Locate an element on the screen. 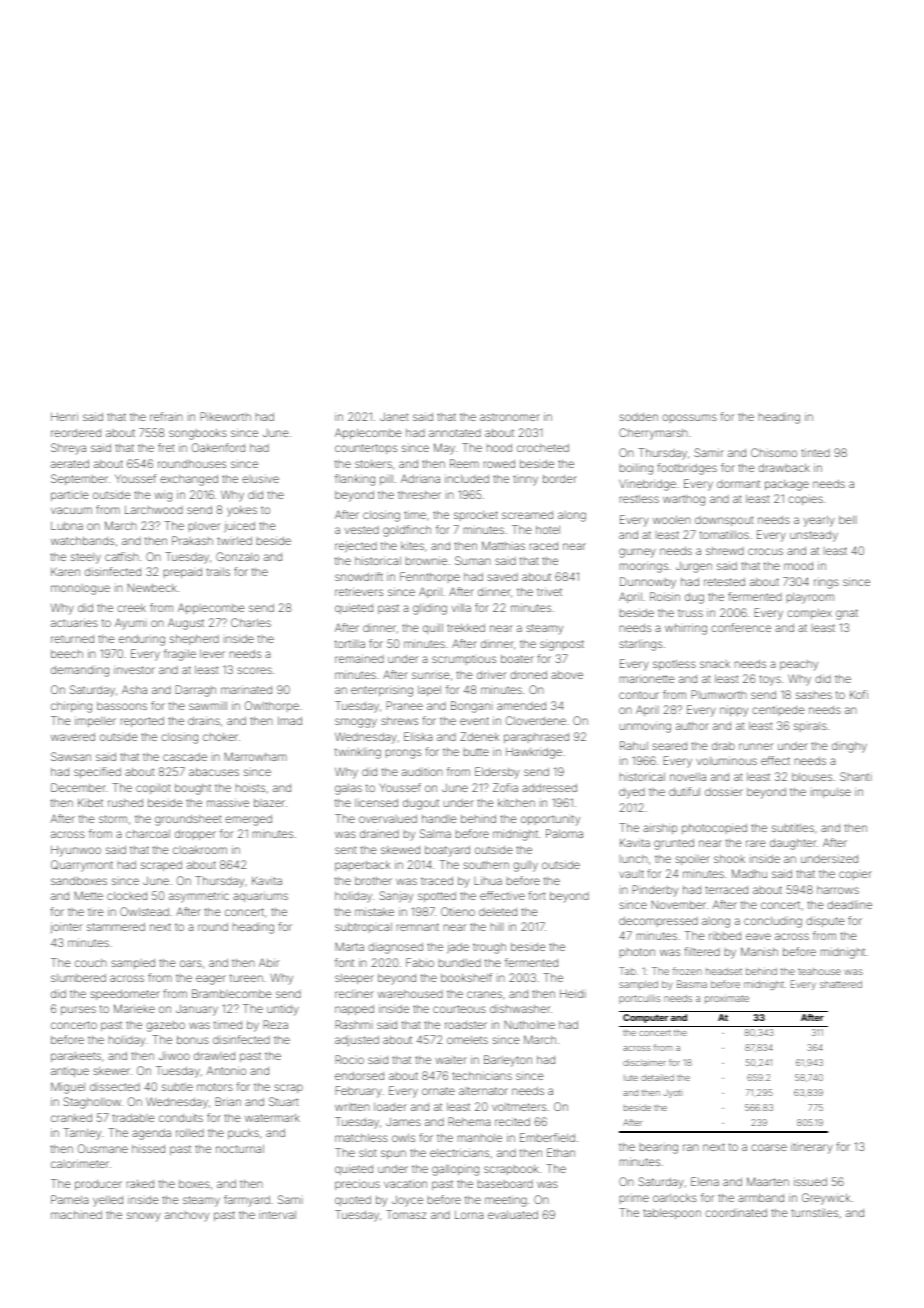 The image size is (924, 1308). Janet is located at coordinates (394, 416).
